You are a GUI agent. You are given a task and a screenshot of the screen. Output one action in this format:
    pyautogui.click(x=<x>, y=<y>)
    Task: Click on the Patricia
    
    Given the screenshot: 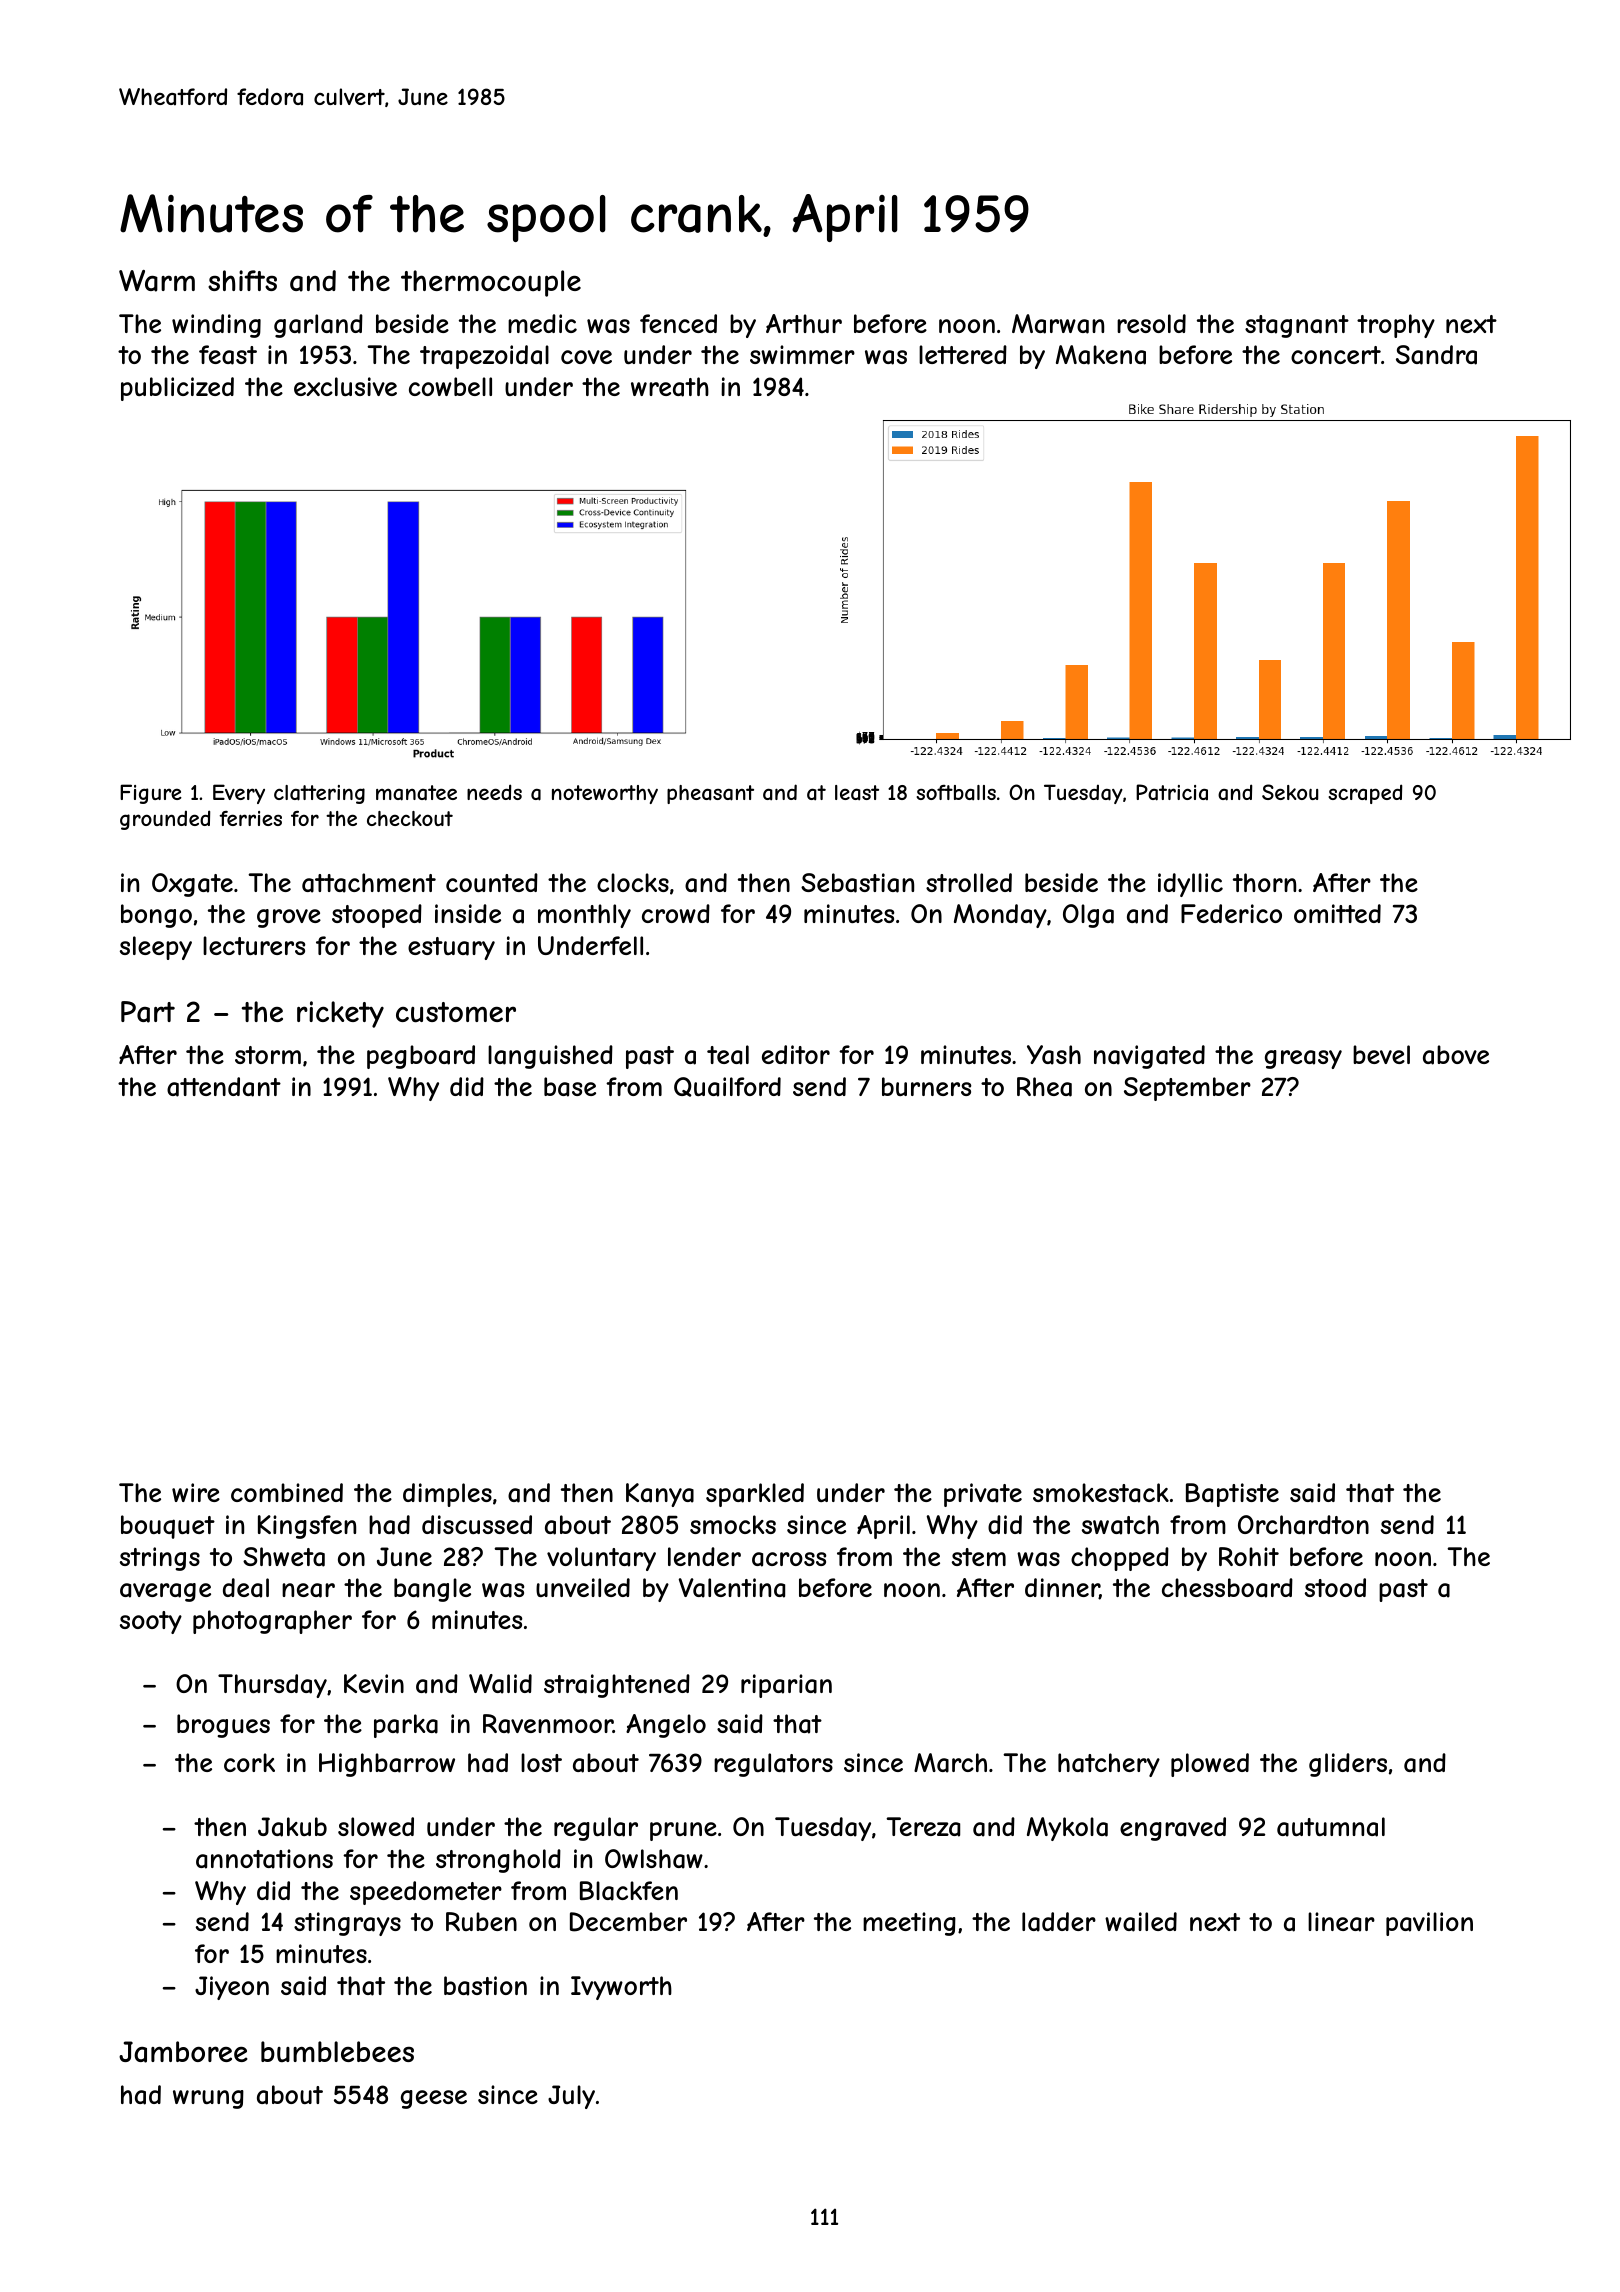 What is the action you would take?
    pyautogui.click(x=1172, y=792)
